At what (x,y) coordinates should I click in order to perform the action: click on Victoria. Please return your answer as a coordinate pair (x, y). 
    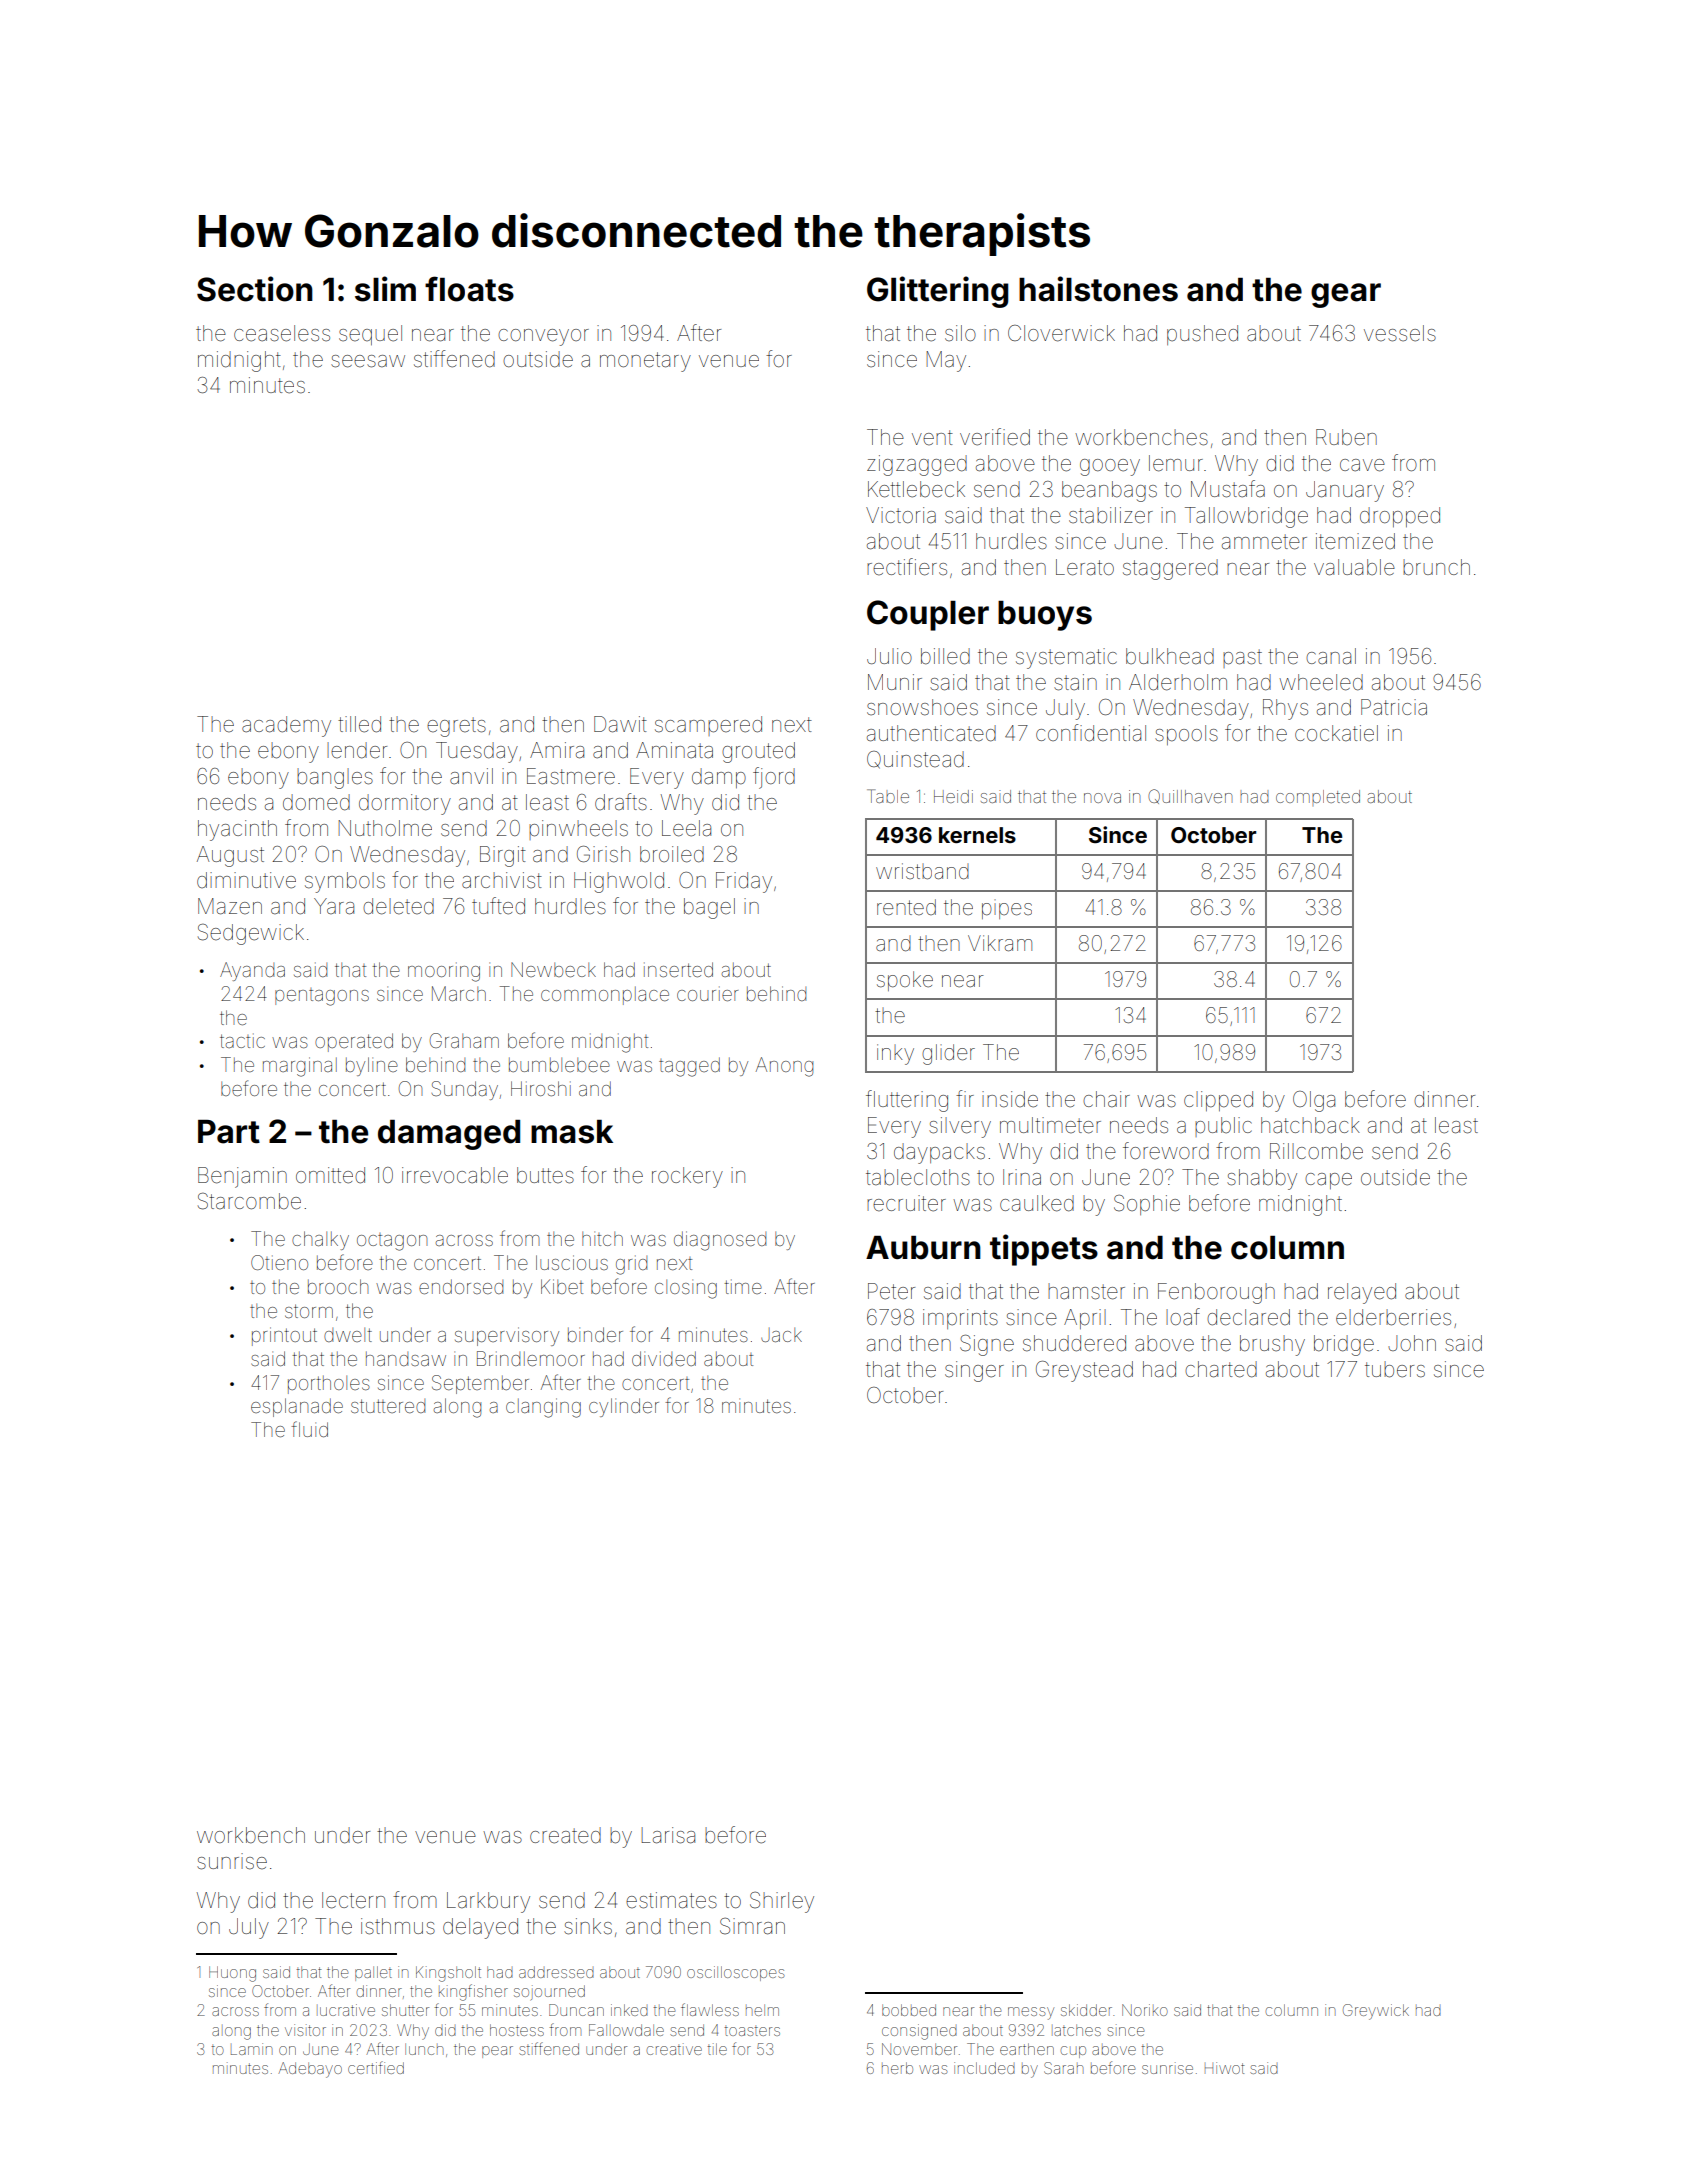
    Looking at the image, I should click on (901, 515).
